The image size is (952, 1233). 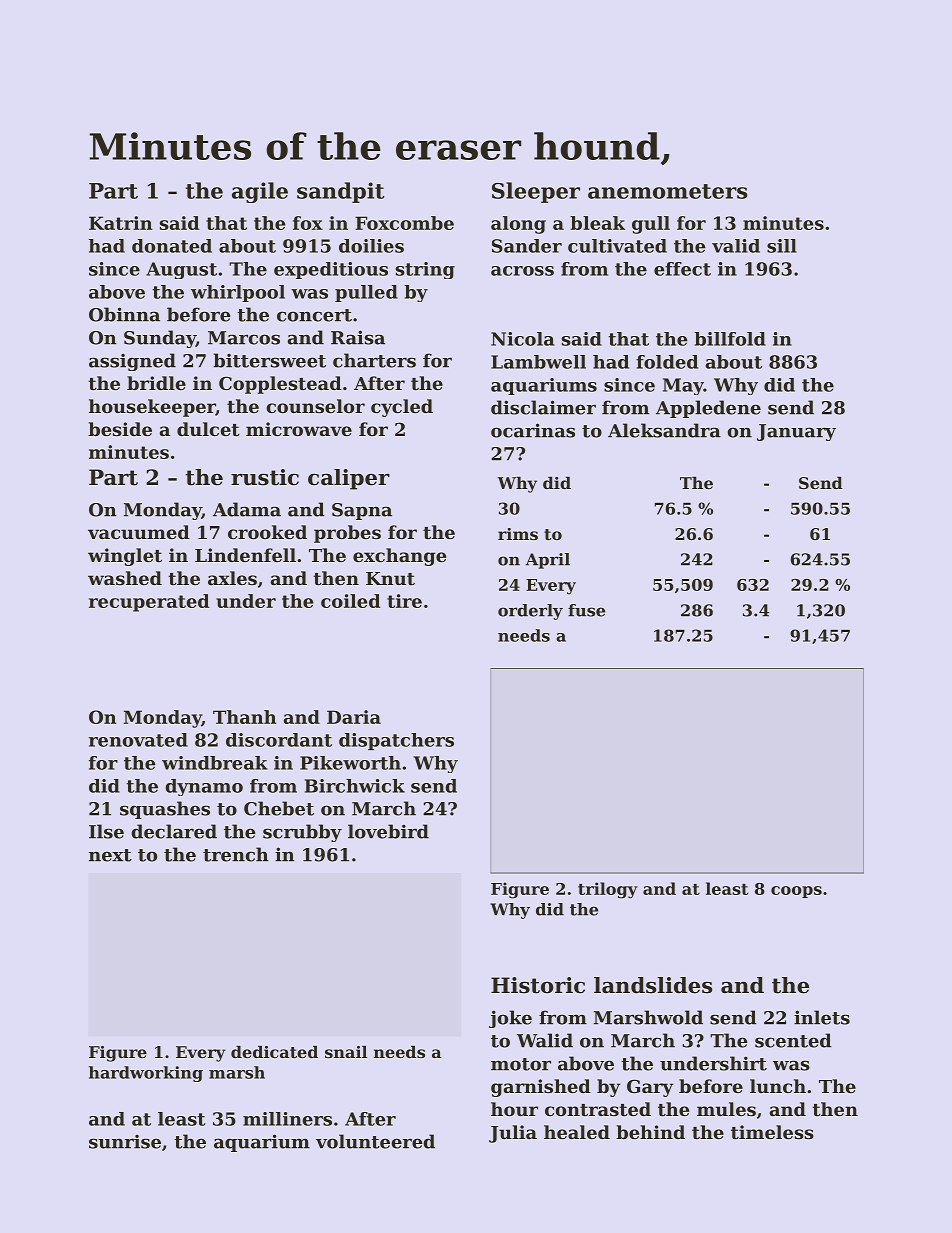 I want to click on beside, so click(x=120, y=429).
